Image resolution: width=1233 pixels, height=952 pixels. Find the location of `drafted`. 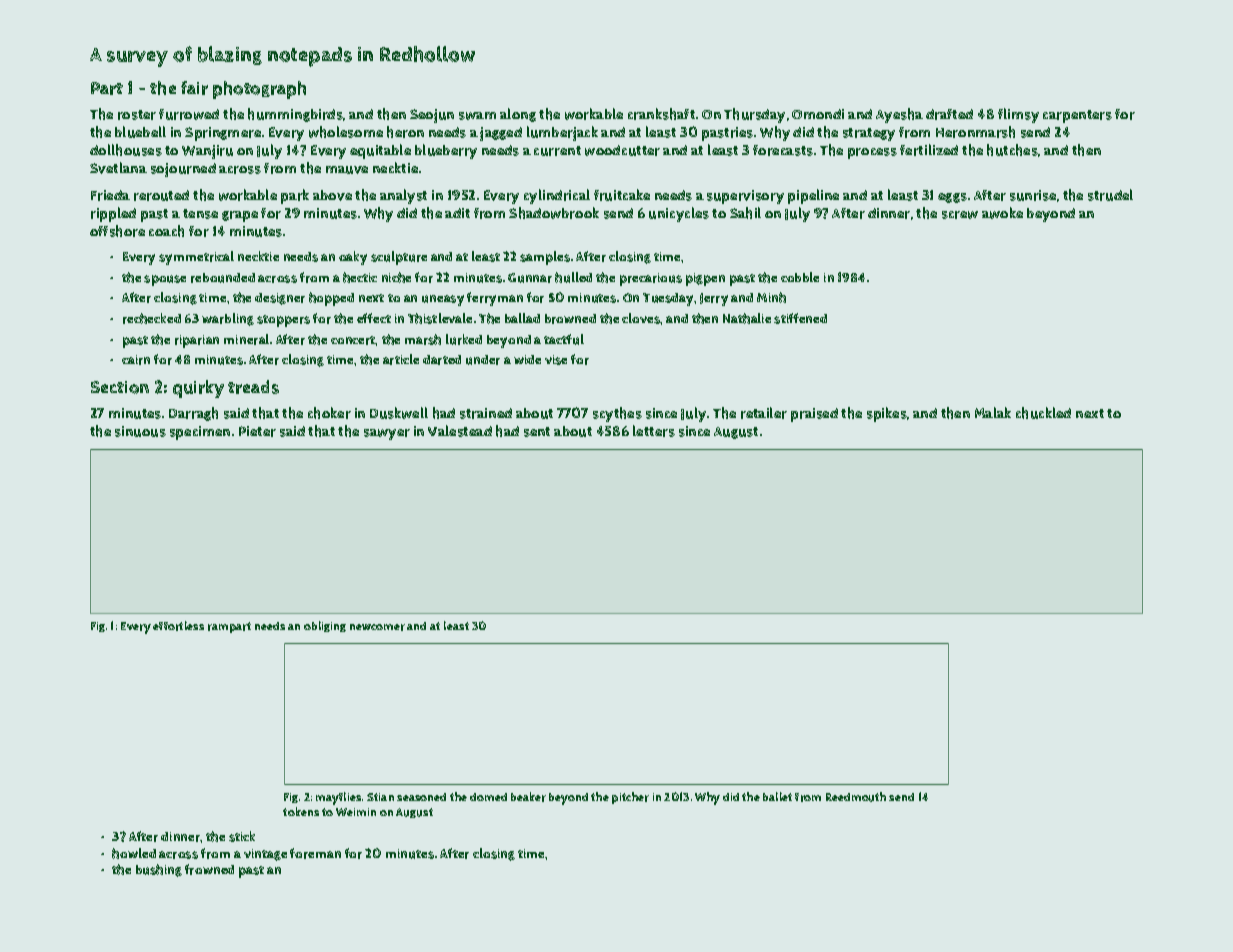

drafted is located at coordinates (949, 114).
